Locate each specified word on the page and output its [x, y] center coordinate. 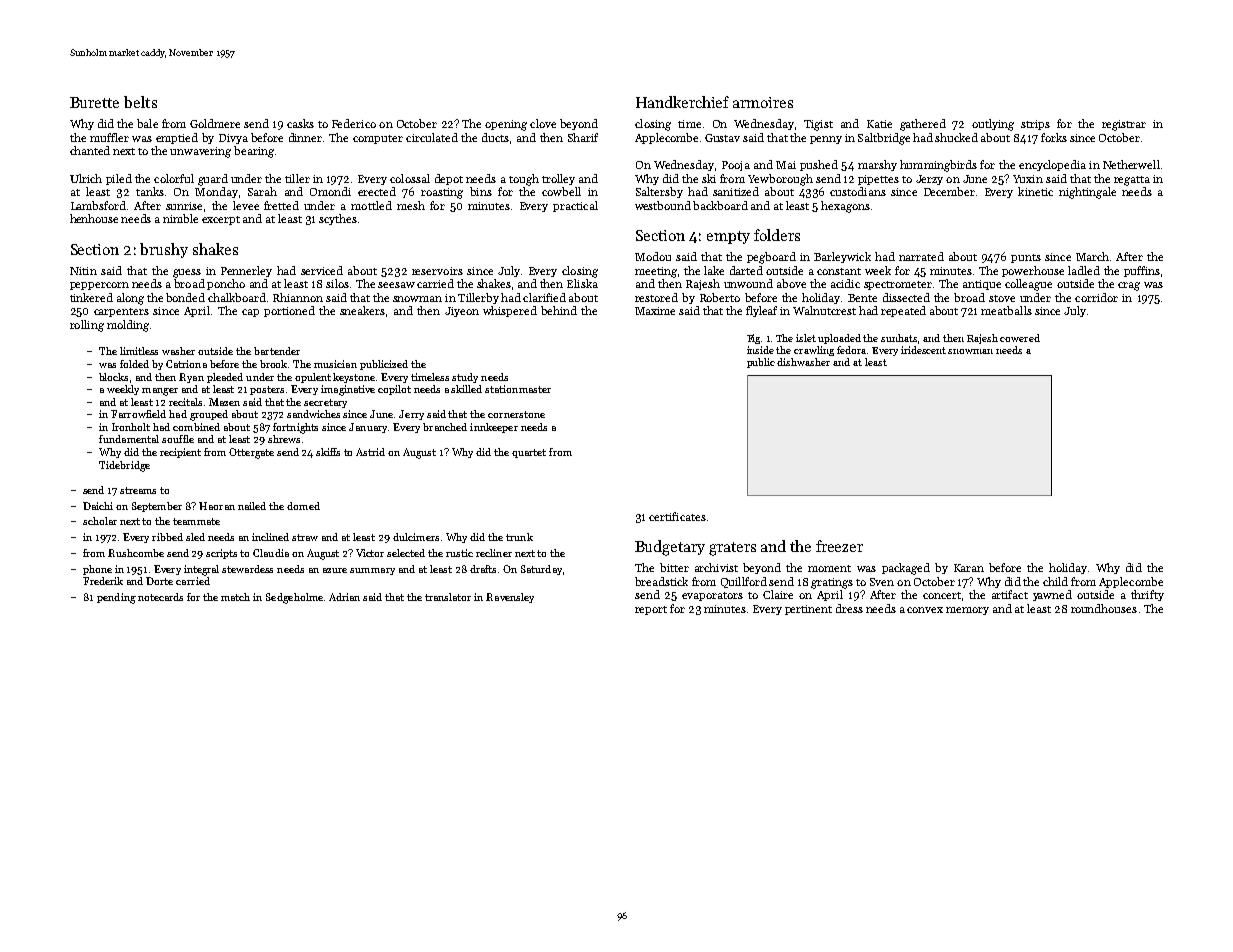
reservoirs [437, 271]
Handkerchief [682, 102]
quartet [529, 453]
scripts [221, 554]
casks [300, 123]
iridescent [923, 350]
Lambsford [98, 205]
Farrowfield [138, 414]
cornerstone [516, 414]
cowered [1020, 338]
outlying [993, 125]
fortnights [295, 428]
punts [1026, 258]
